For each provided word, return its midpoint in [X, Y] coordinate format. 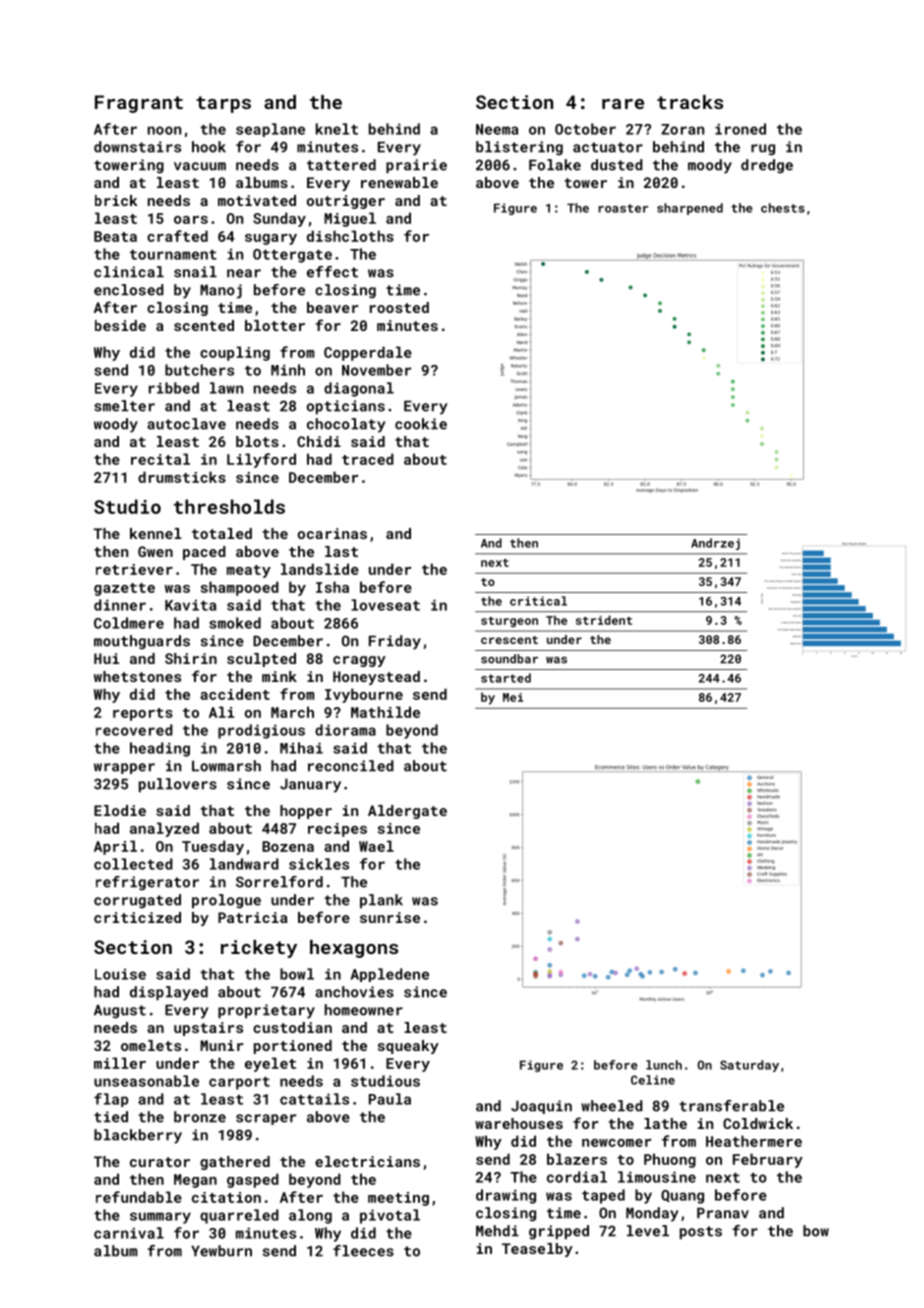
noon [164, 130]
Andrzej [715, 544]
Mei [513, 697]
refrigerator [147, 883]
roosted [399, 307]
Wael [376, 846]
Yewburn [221, 1251]
